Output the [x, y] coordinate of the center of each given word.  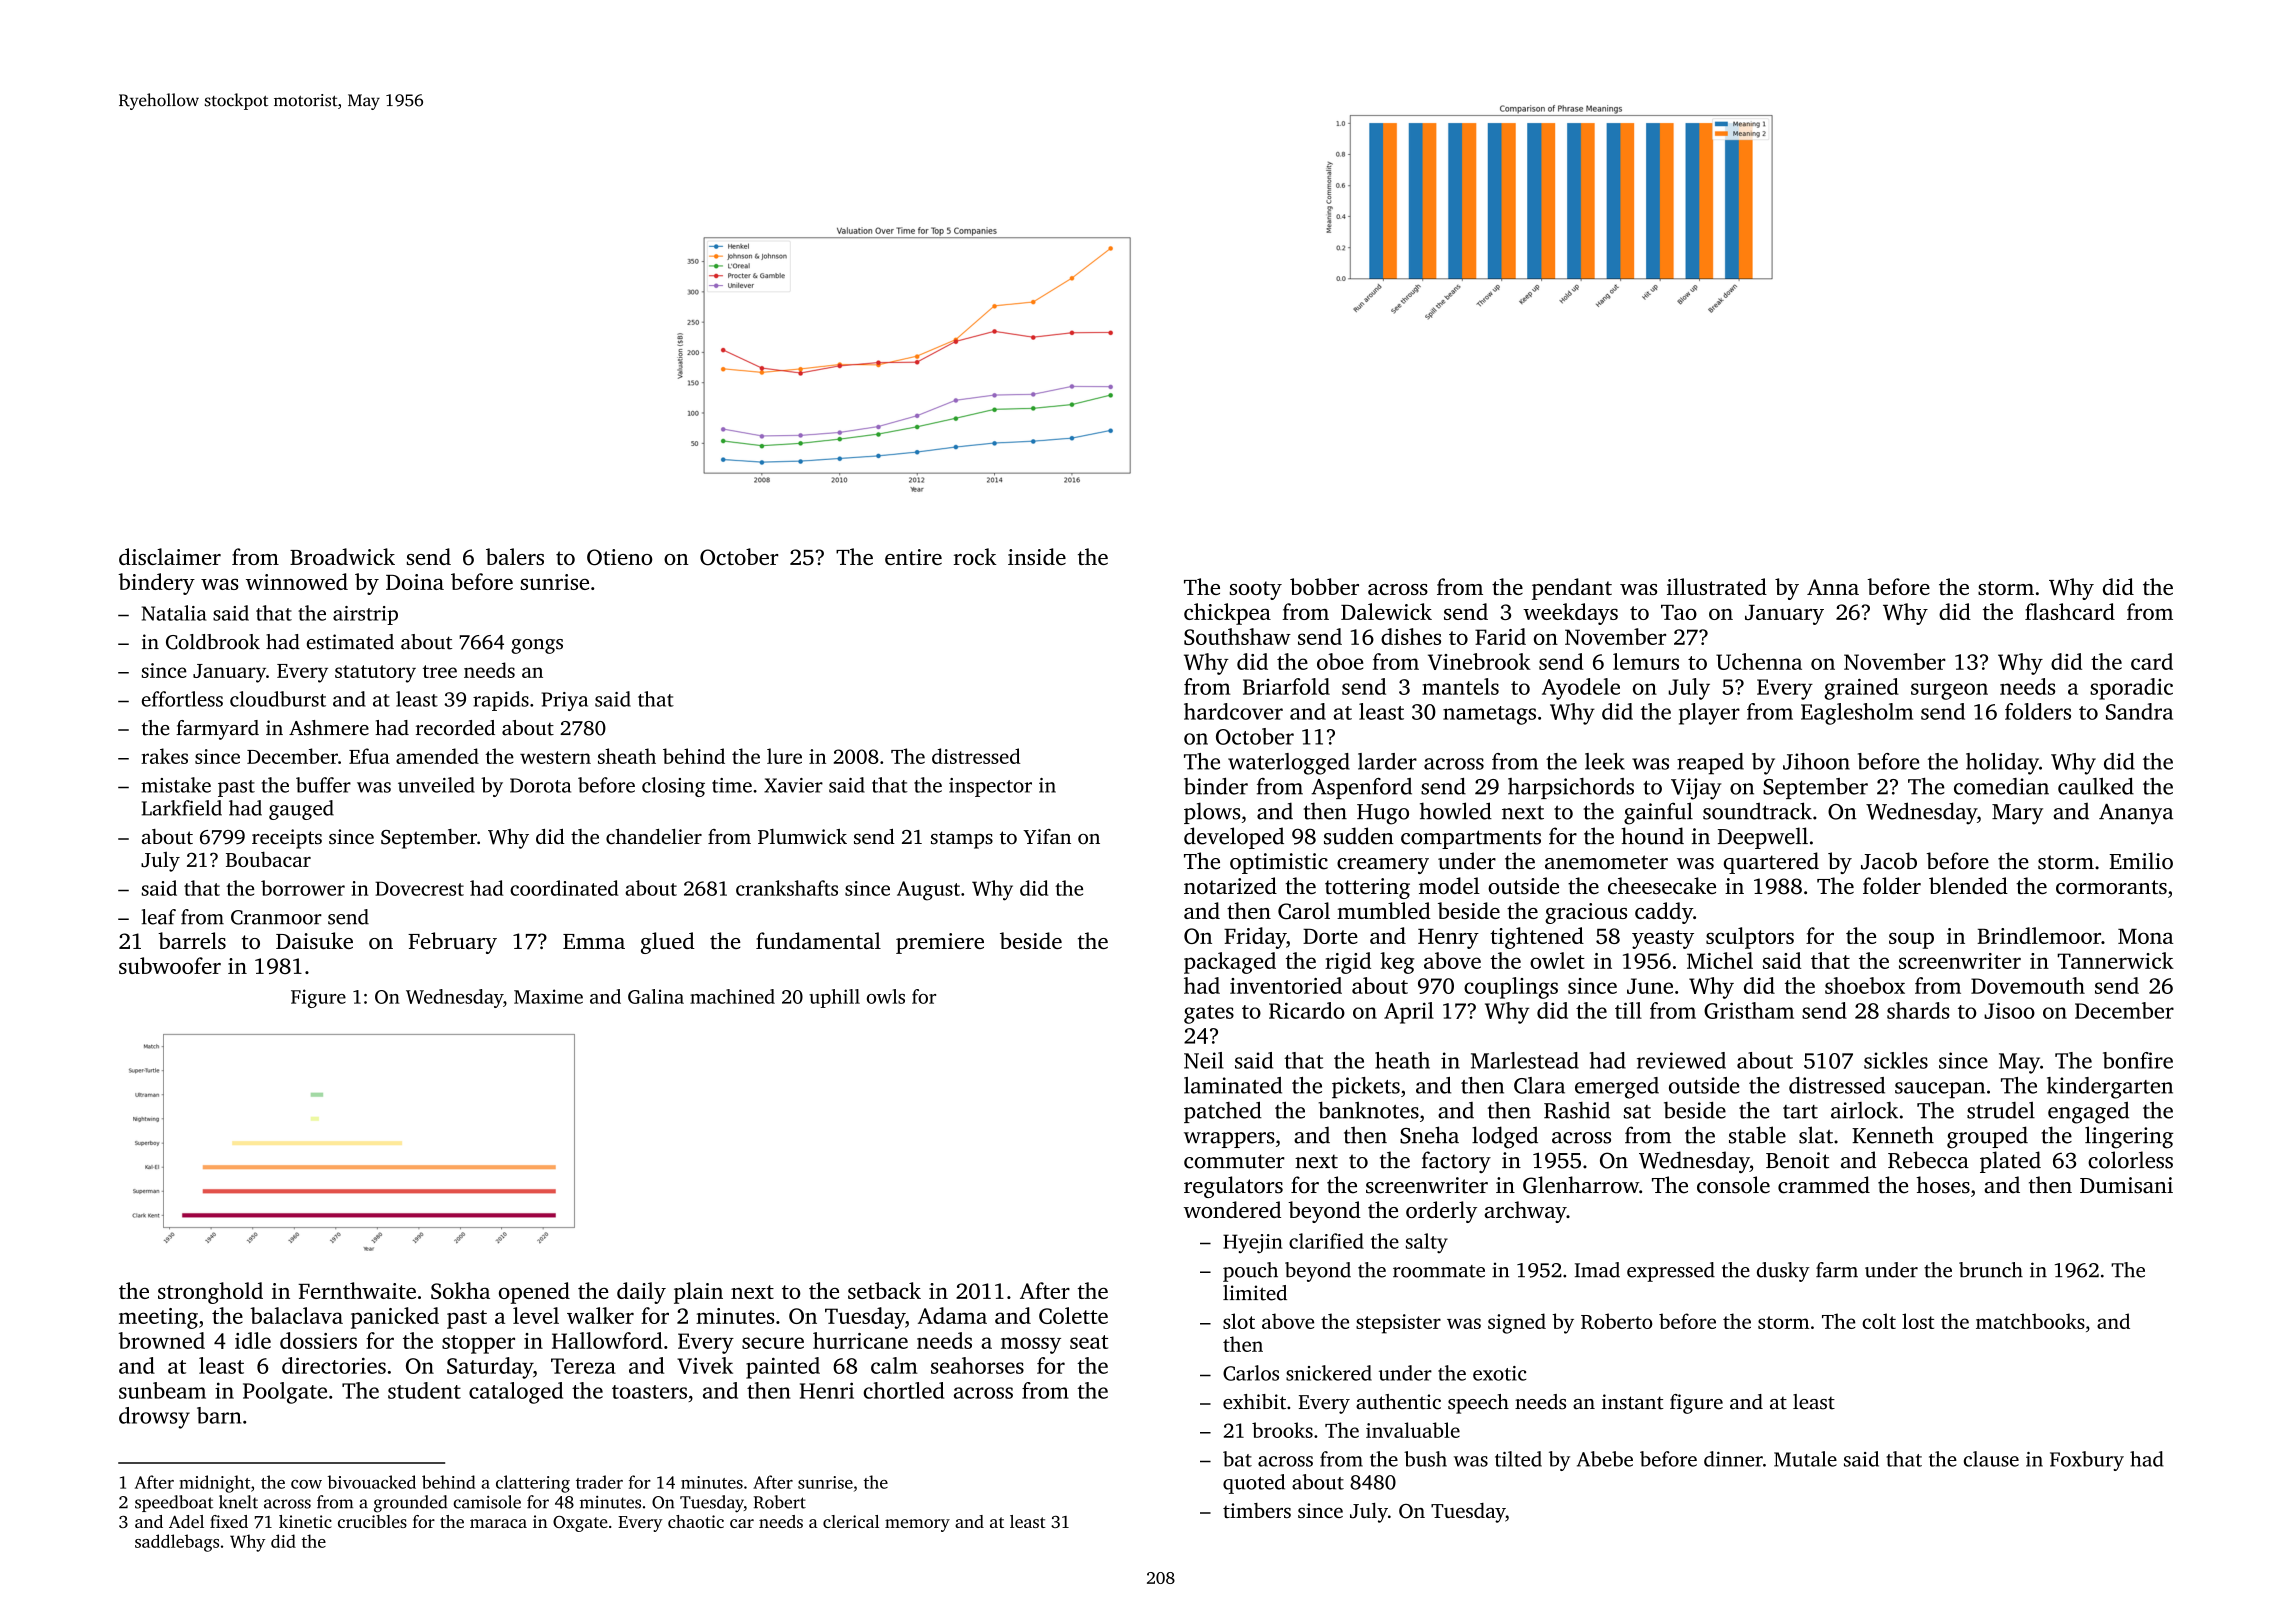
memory [917, 1525]
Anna [1833, 587]
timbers [1257, 1510]
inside [1037, 556]
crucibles [372, 1521]
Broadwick [342, 556]
